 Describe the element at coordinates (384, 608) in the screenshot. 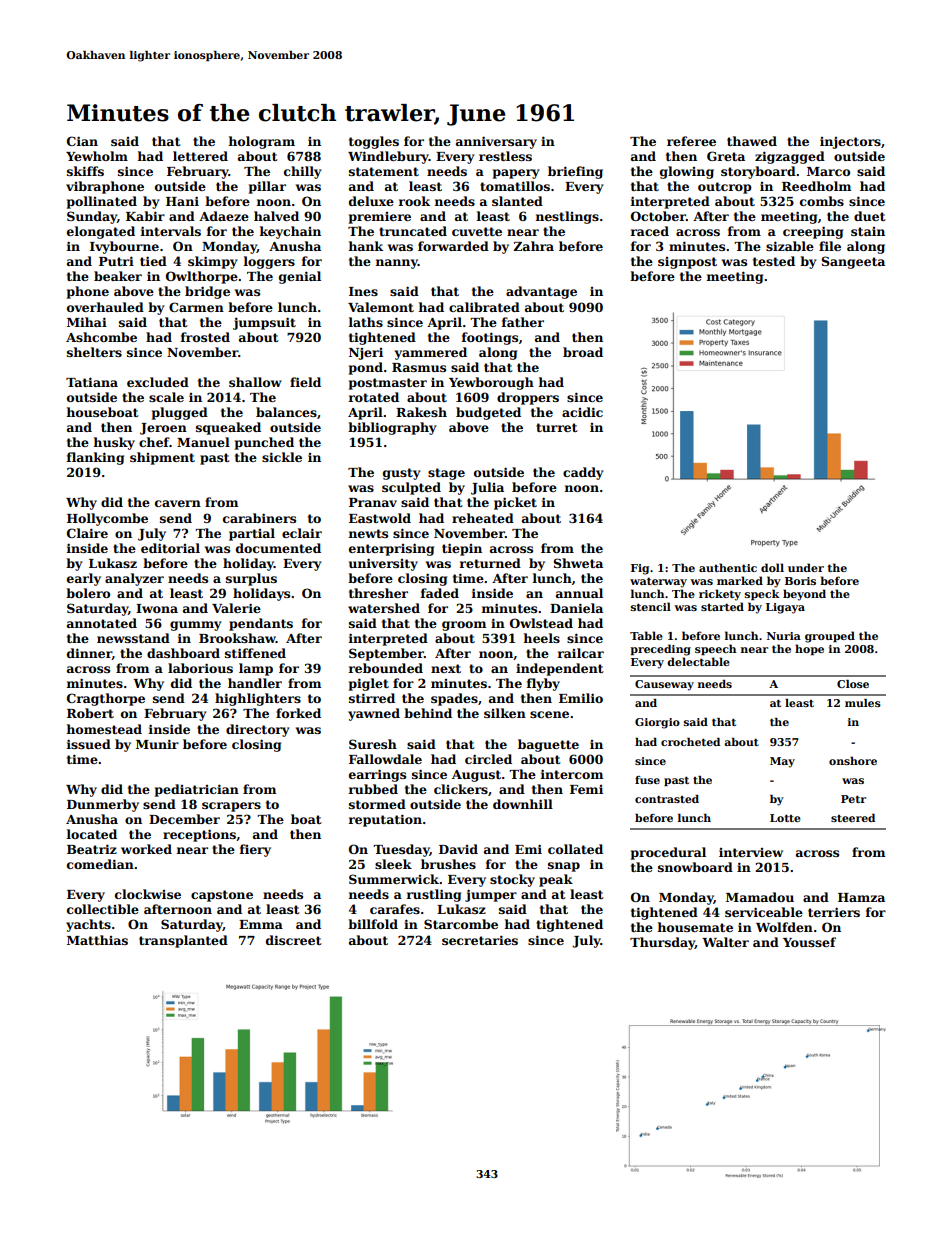

I see `watershed` at that location.
